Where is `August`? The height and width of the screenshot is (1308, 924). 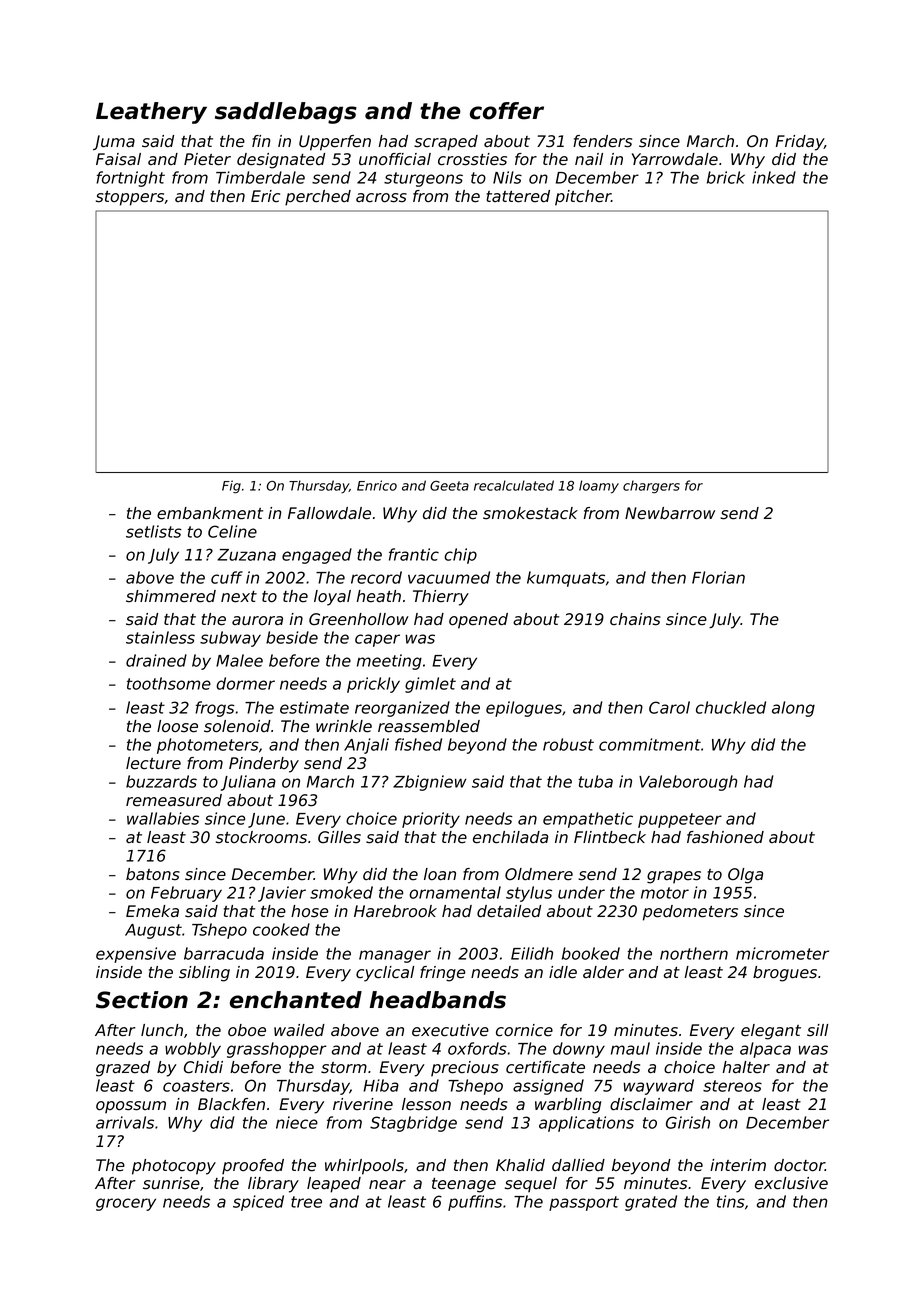
August is located at coordinates (153, 931).
